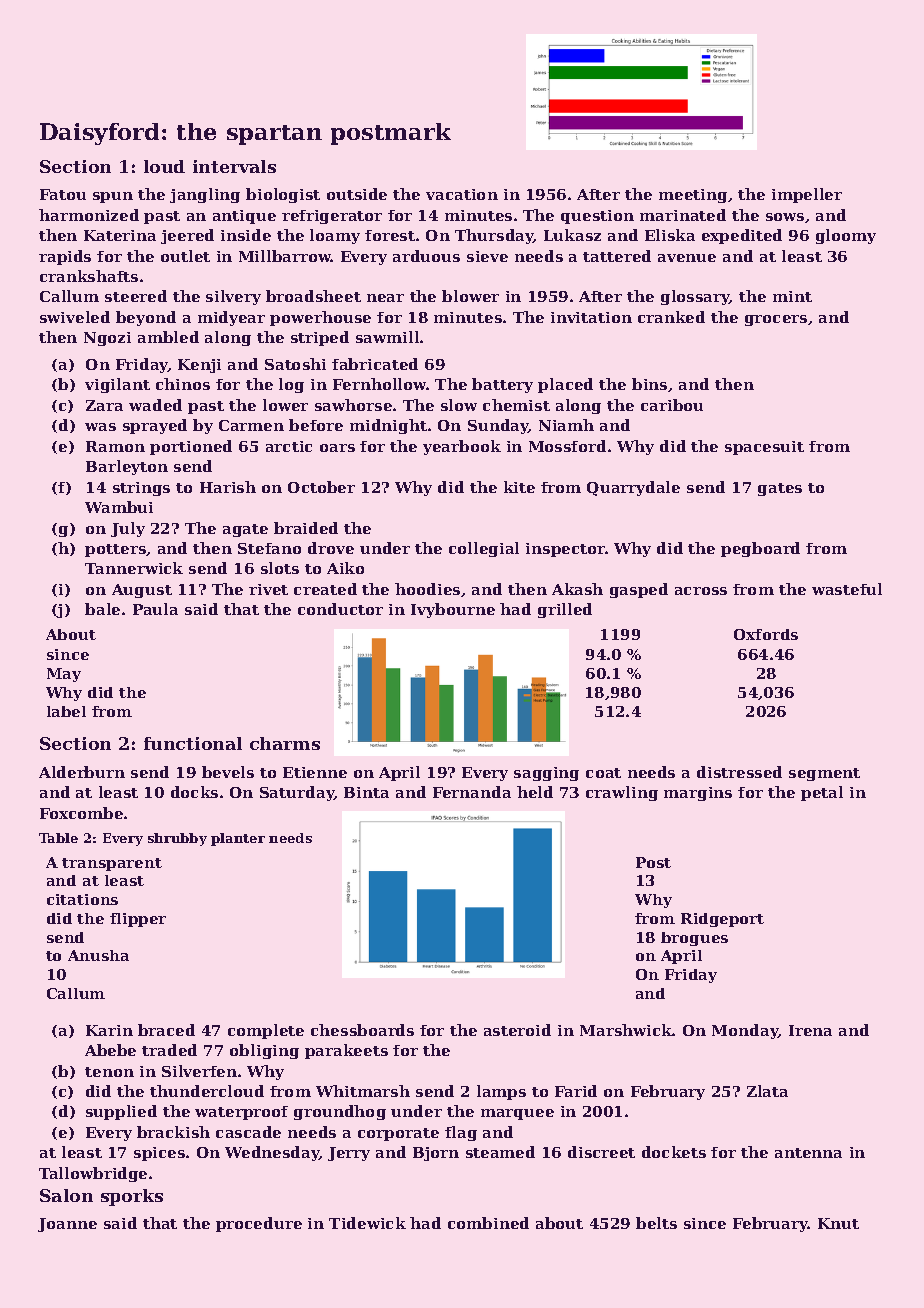 This page has height=1308, width=924. Describe the element at coordinates (807, 195) in the page. I see `impeller` at that location.
